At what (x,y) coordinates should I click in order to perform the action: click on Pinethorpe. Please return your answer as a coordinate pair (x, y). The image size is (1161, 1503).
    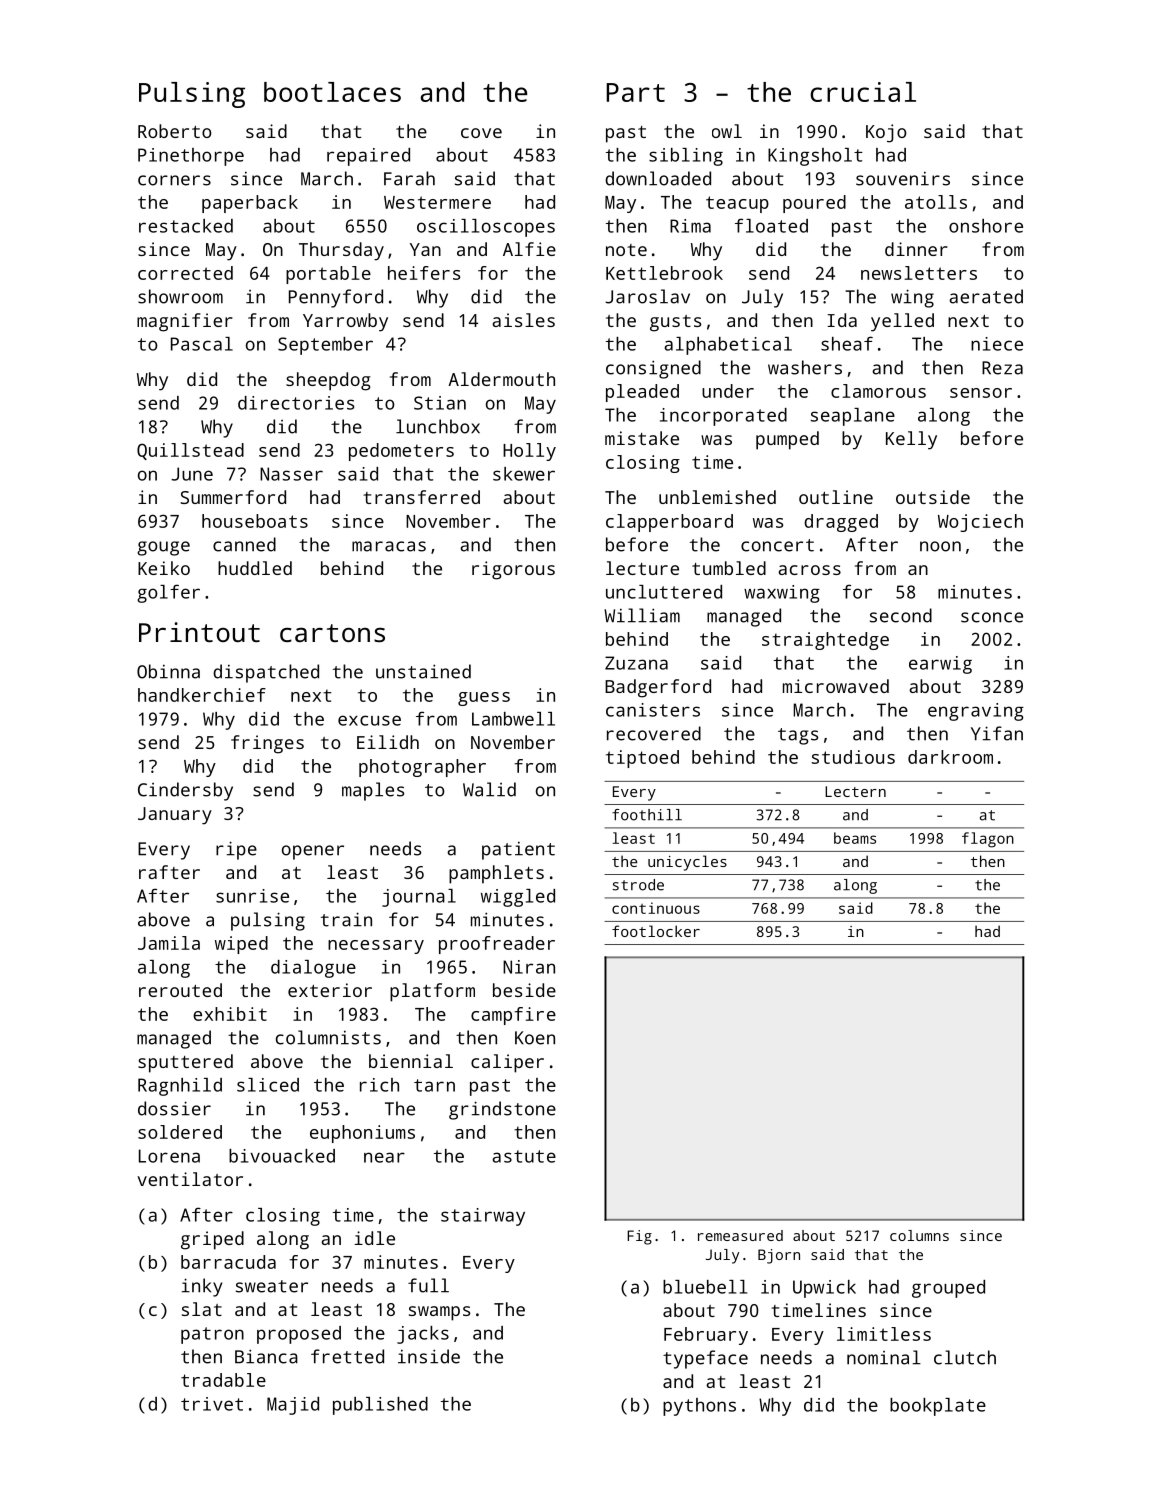
    Looking at the image, I should click on (191, 157).
